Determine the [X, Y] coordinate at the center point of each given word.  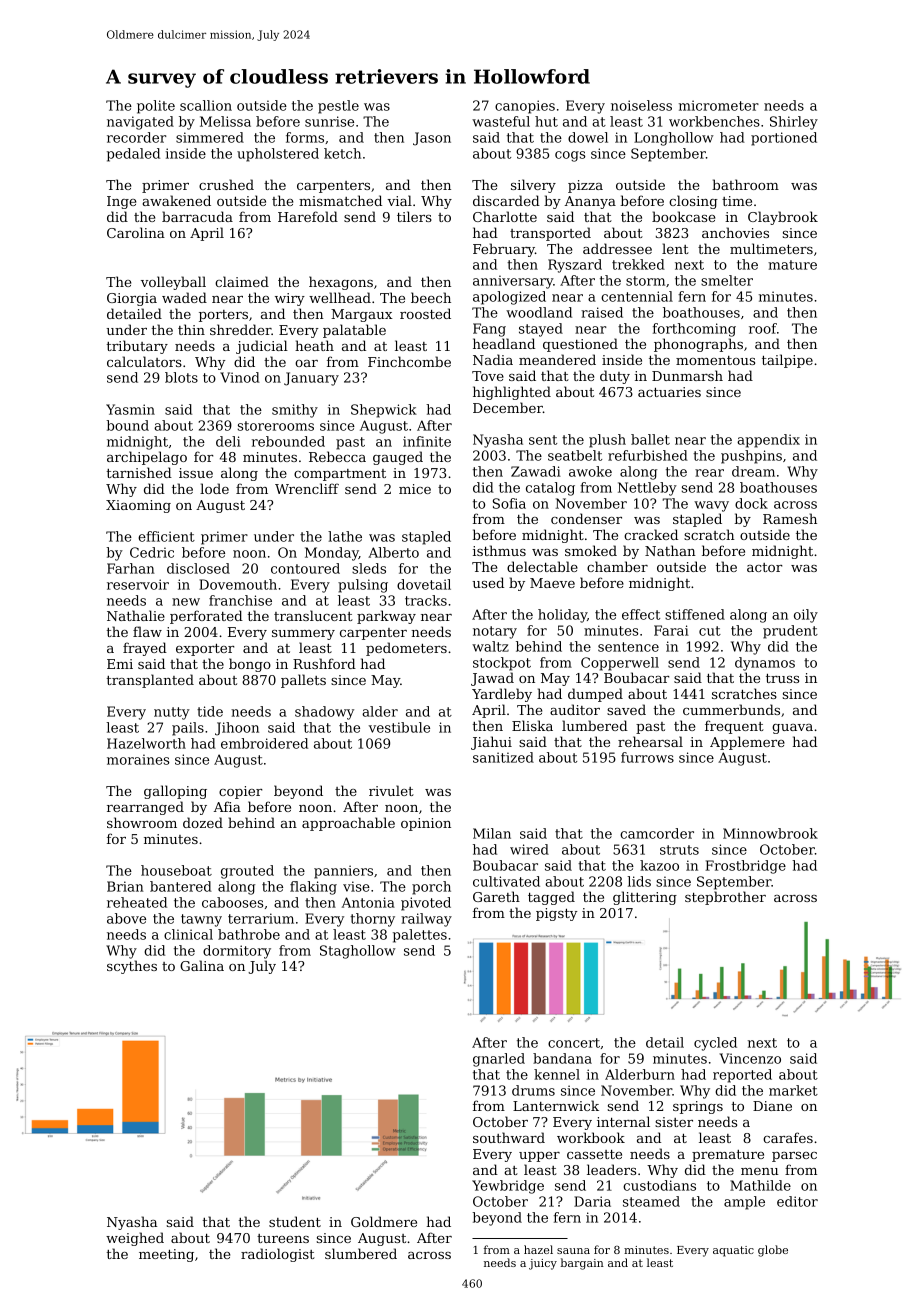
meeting [166, 1255]
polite [156, 107]
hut [546, 121]
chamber [617, 566]
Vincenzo [750, 1058]
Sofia [509, 503]
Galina [202, 965]
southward [509, 1137]
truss [782, 678]
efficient [166, 536]
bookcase [683, 216]
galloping [175, 792]
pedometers [406, 649]
